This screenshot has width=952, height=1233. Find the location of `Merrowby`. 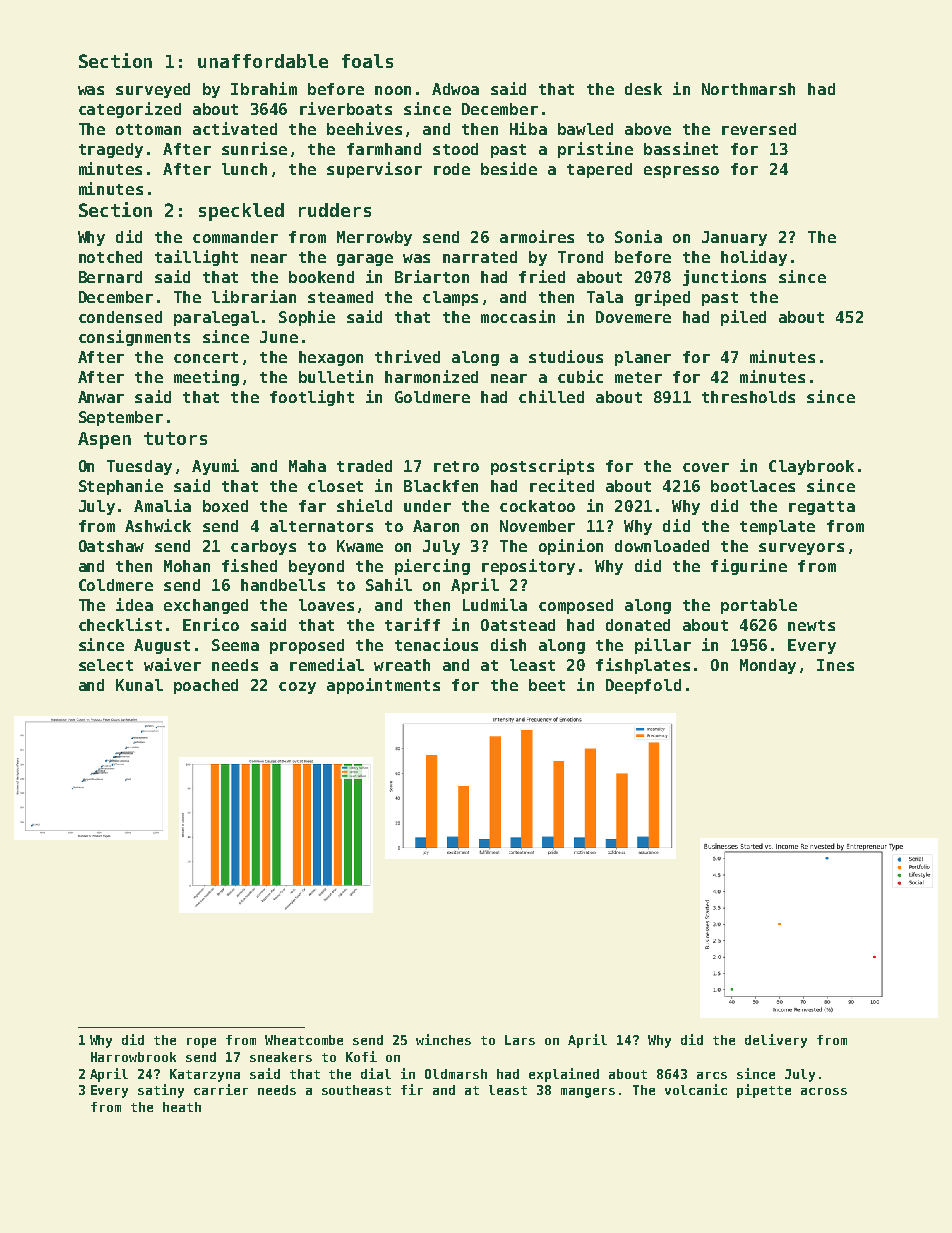

Merrowby is located at coordinates (374, 238).
